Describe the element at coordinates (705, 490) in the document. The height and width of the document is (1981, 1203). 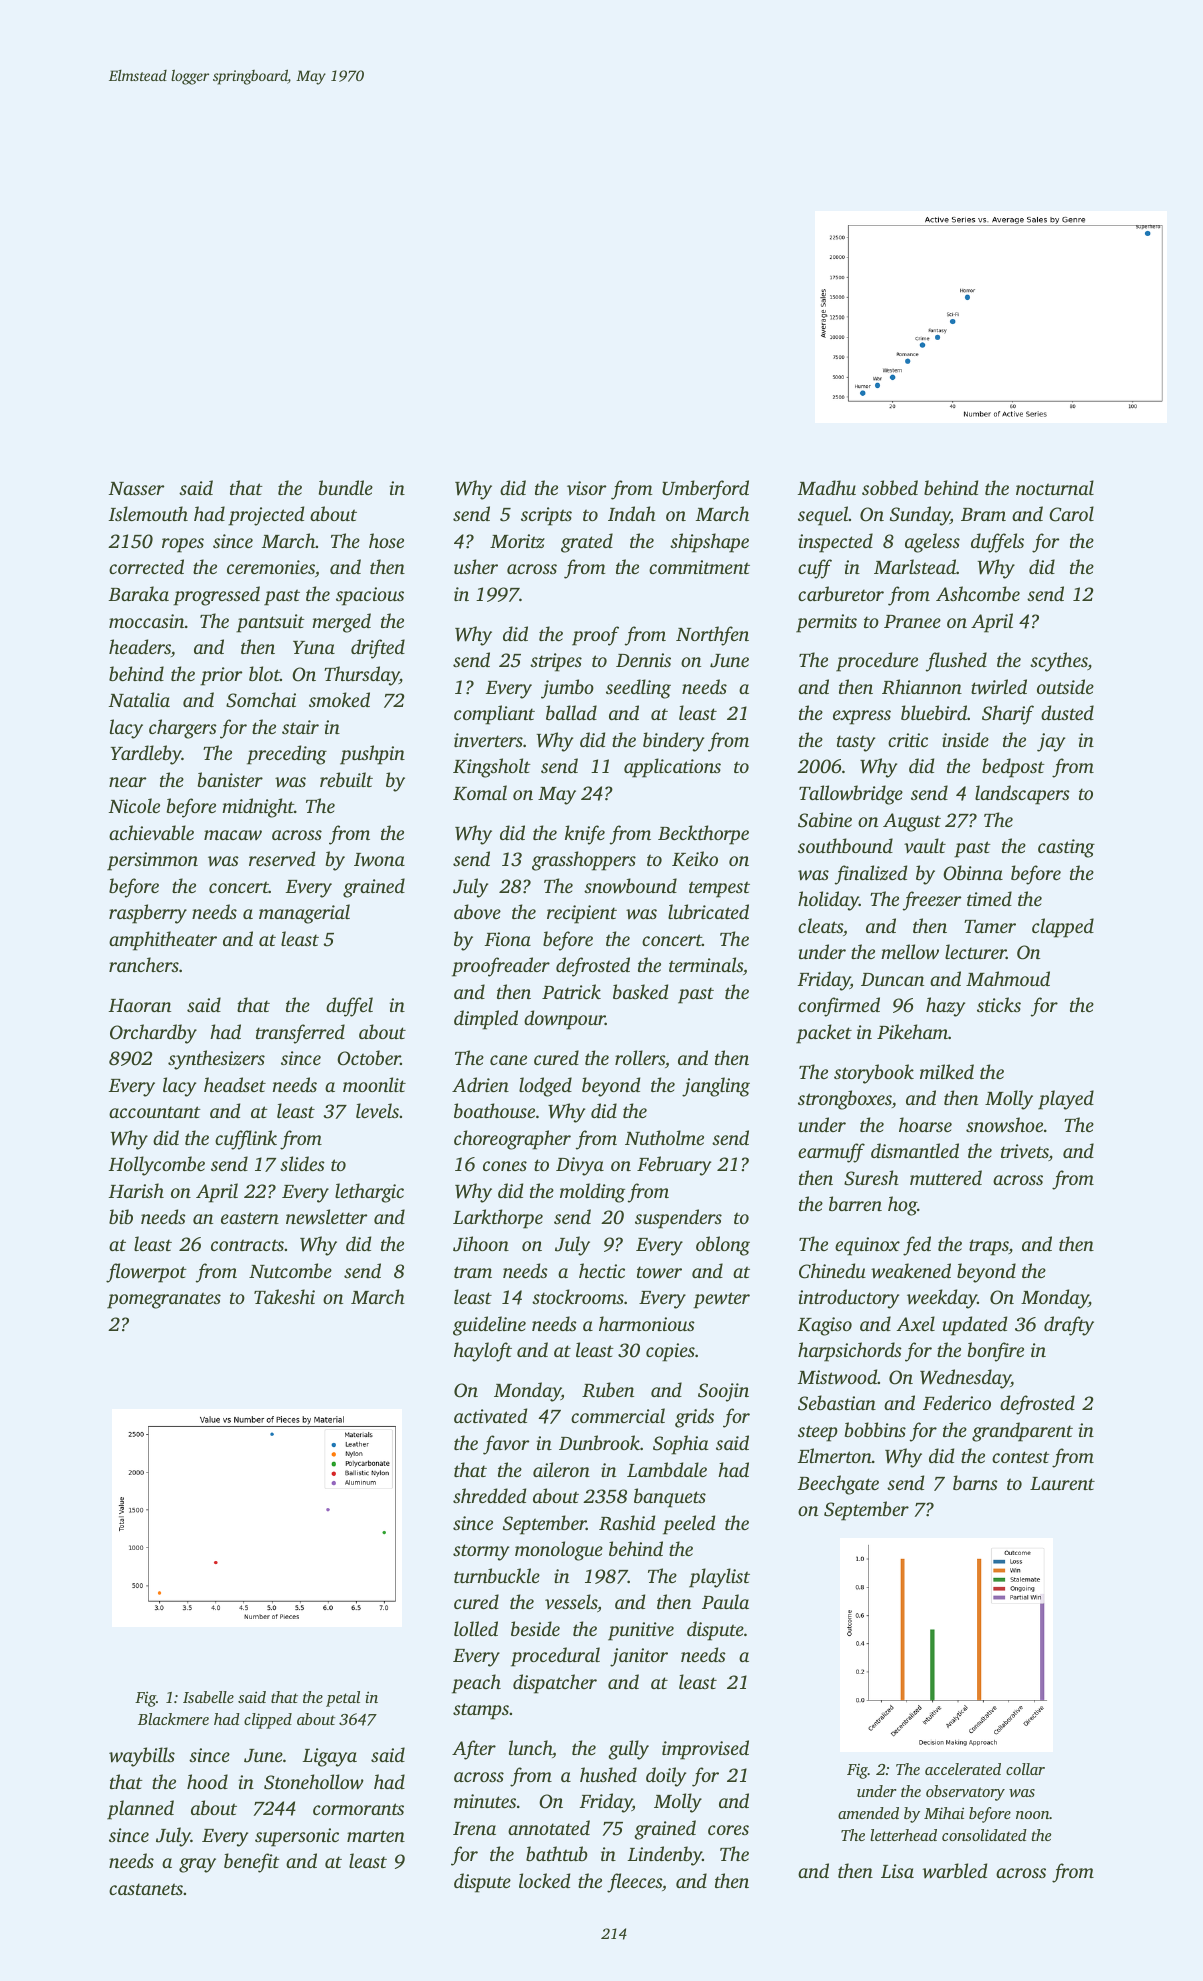
I see `Umberford` at that location.
